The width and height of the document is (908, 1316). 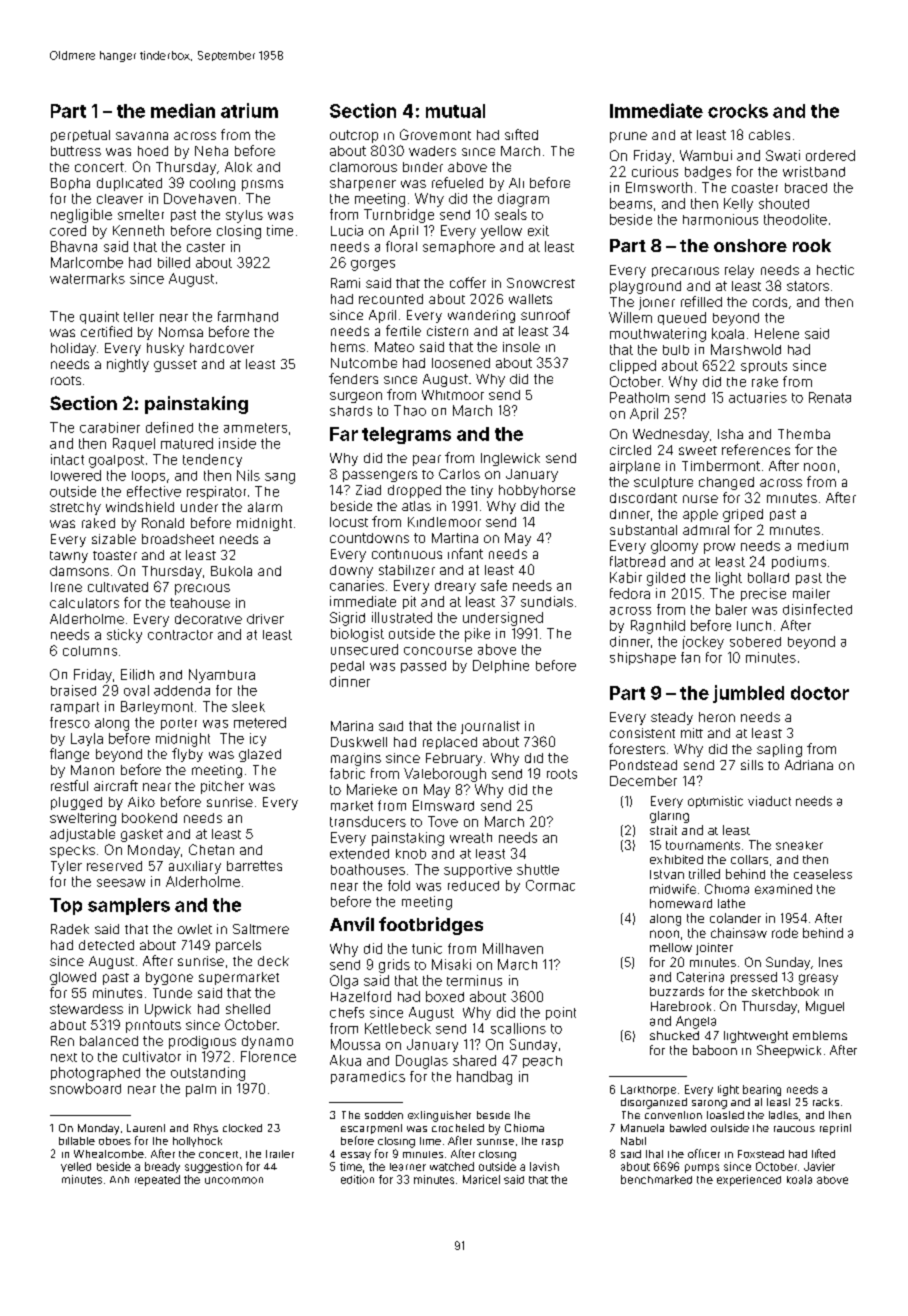 What do you see at coordinates (455, 587) in the document?
I see `dreary` at bounding box center [455, 587].
